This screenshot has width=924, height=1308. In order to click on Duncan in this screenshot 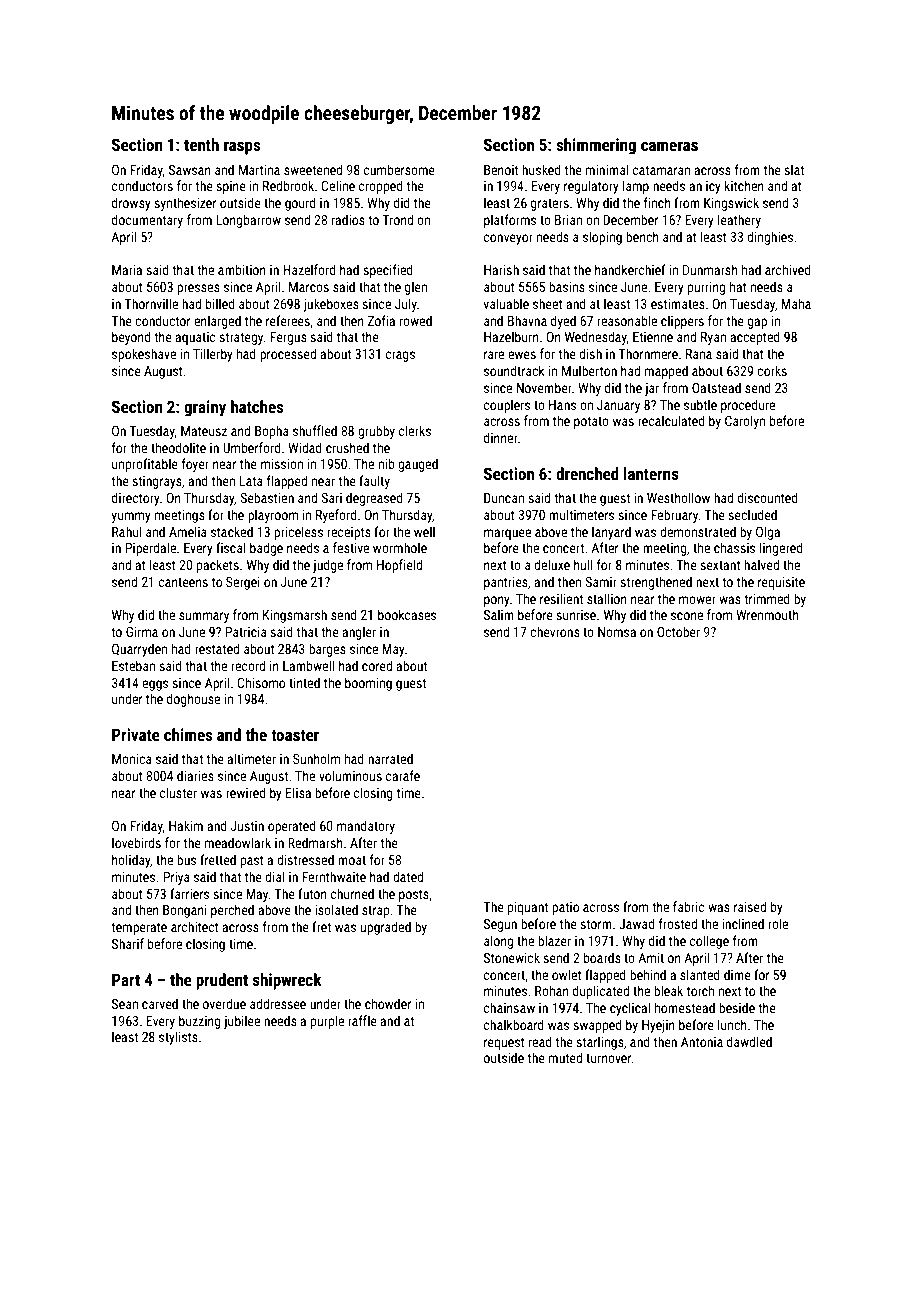, I will do `click(504, 498)`.
